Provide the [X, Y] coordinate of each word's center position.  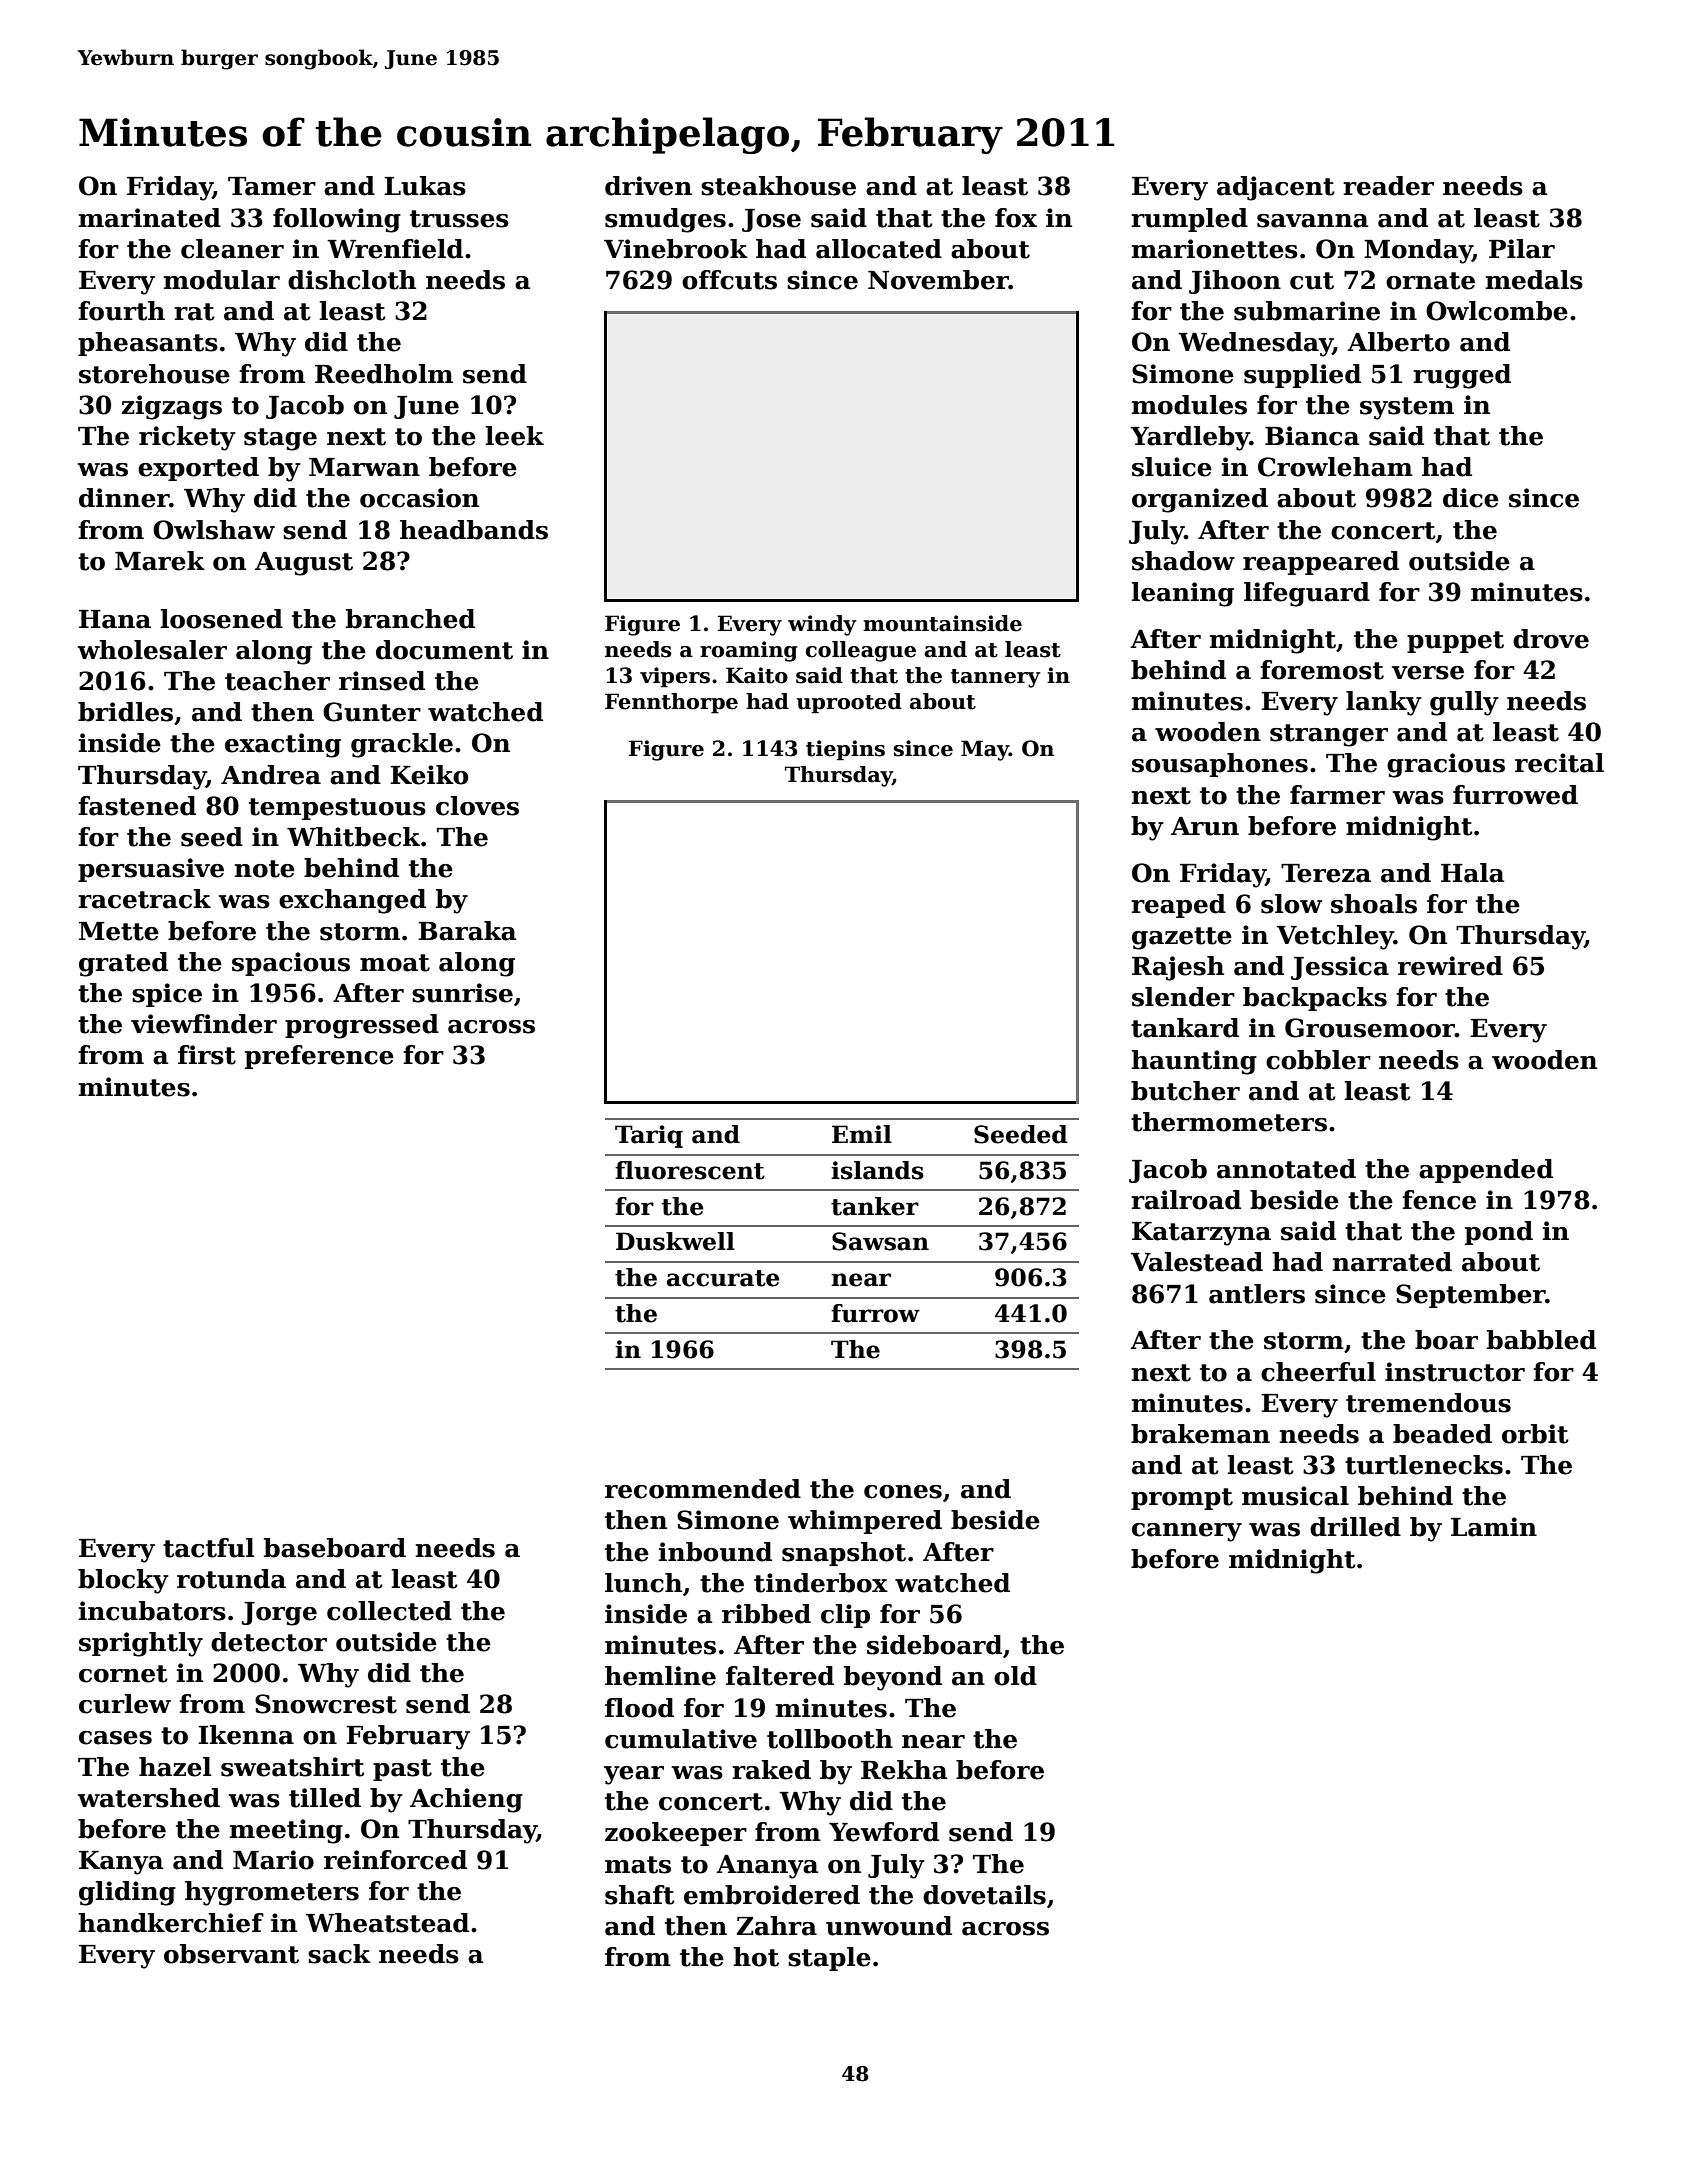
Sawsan [880, 1241]
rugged [1462, 376]
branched [410, 619]
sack [339, 1954]
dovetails [984, 1895]
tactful [208, 1548]
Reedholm [384, 374]
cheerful [1318, 1372]
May [985, 750]
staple [829, 1959]
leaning [1182, 594]
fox [1016, 218]
